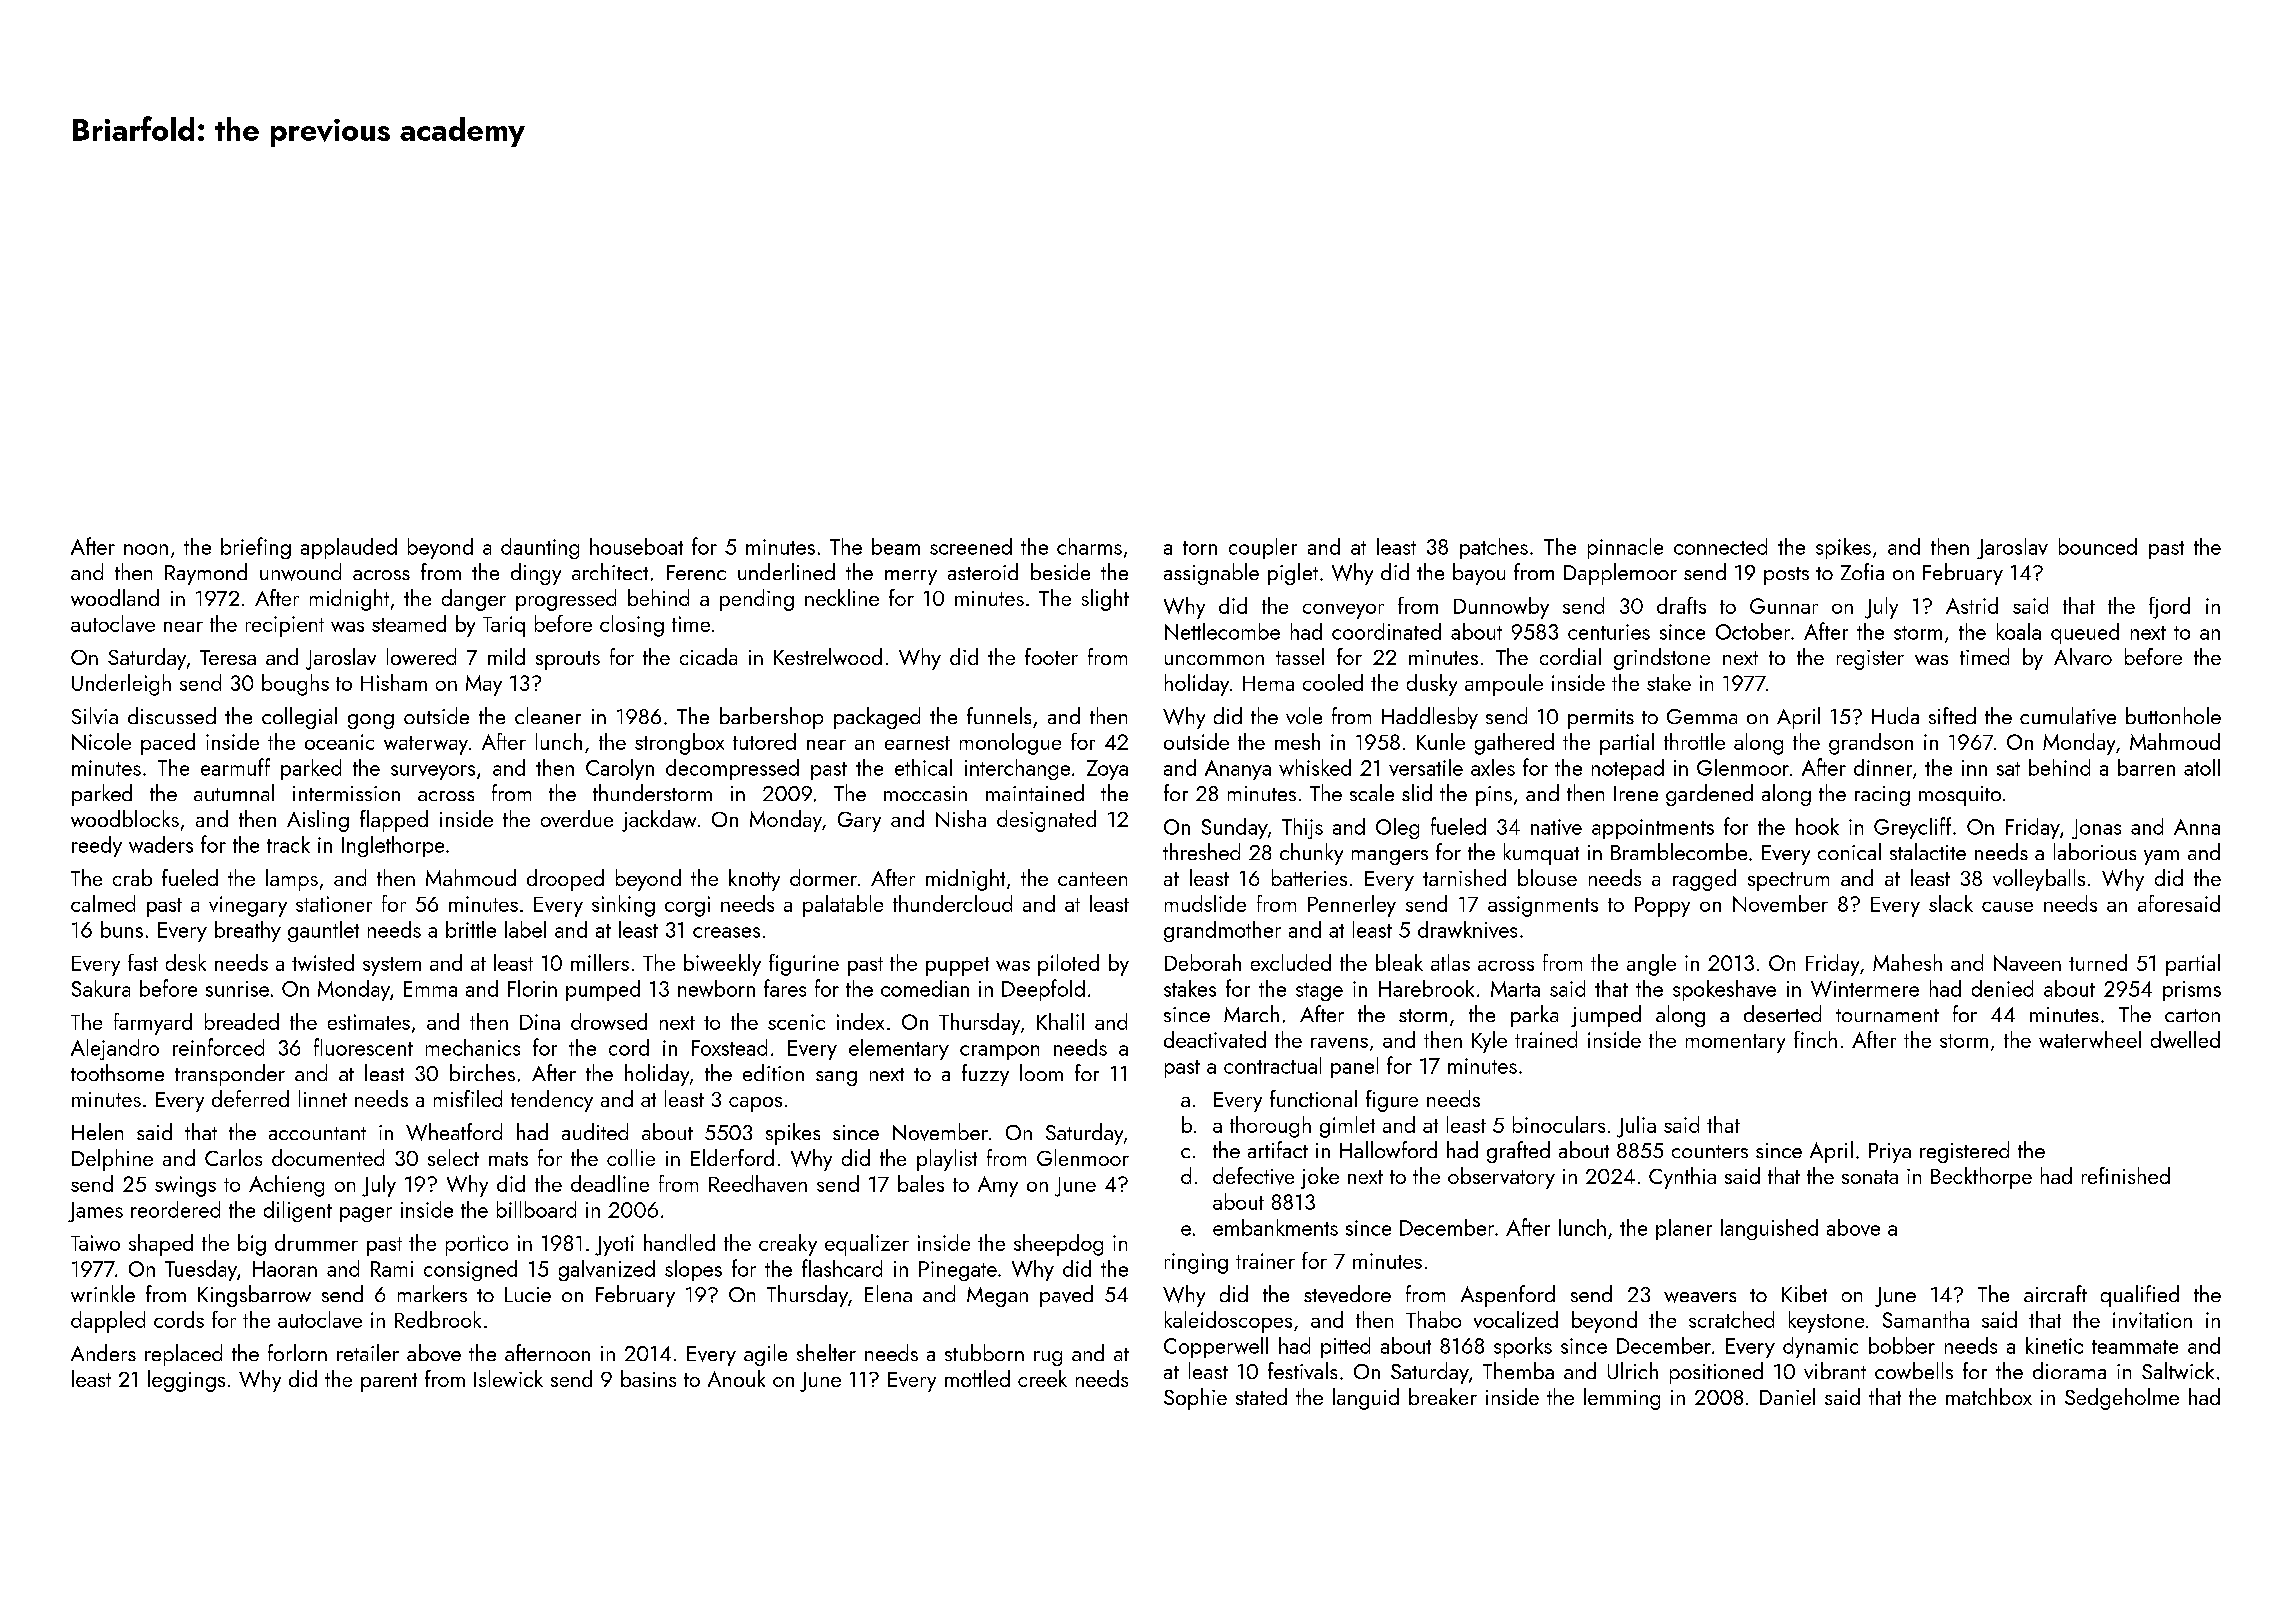 The height and width of the page is (1620, 2292). Describe the element at coordinates (736, 1378) in the page. I see `Anouk` at that location.
